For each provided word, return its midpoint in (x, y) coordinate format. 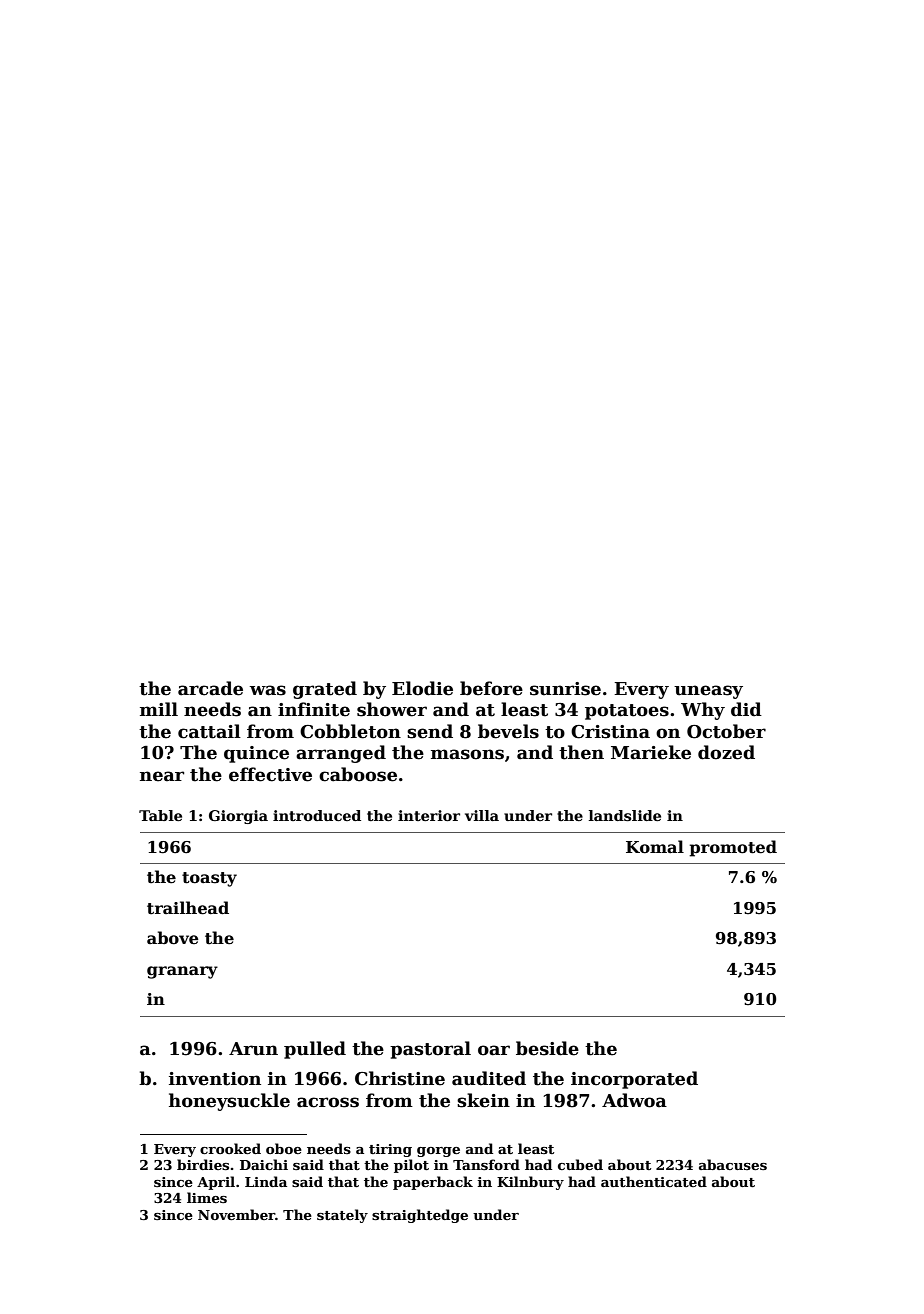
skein (483, 1100)
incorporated (634, 1080)
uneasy (708, 692)
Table (160, 815)
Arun (253, 1049)
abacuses (733, 1164)
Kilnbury (530, 1183)
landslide (625, 815)
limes (207, 1197)
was (267, 690)
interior (429, 815)
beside (547, 1048)
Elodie (422, 688)
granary (182, 972)
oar (494, 1050)
